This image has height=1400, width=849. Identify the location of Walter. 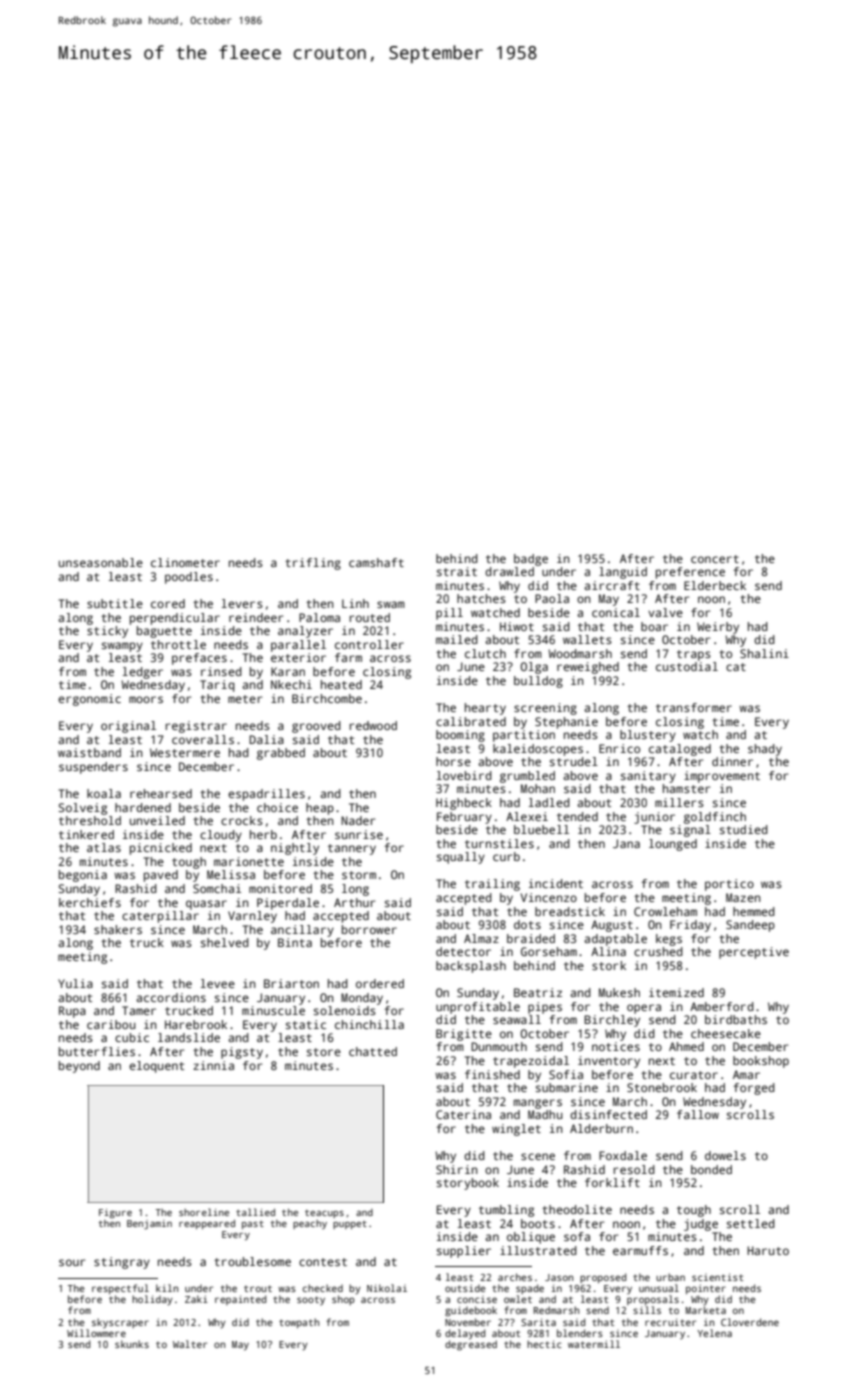
(190, 1344).
